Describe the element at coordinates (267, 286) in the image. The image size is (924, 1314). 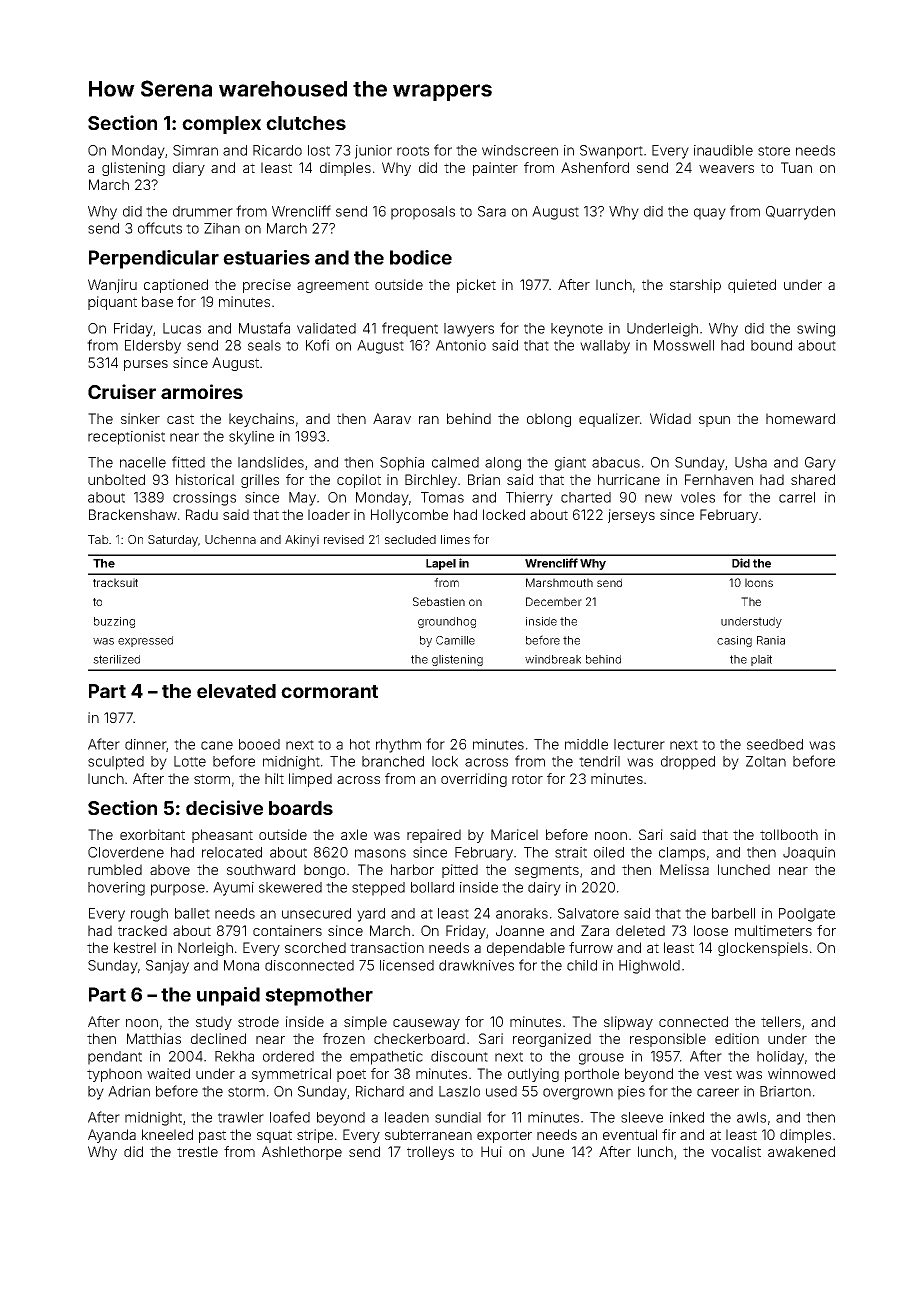
I see `precise` at that location.
